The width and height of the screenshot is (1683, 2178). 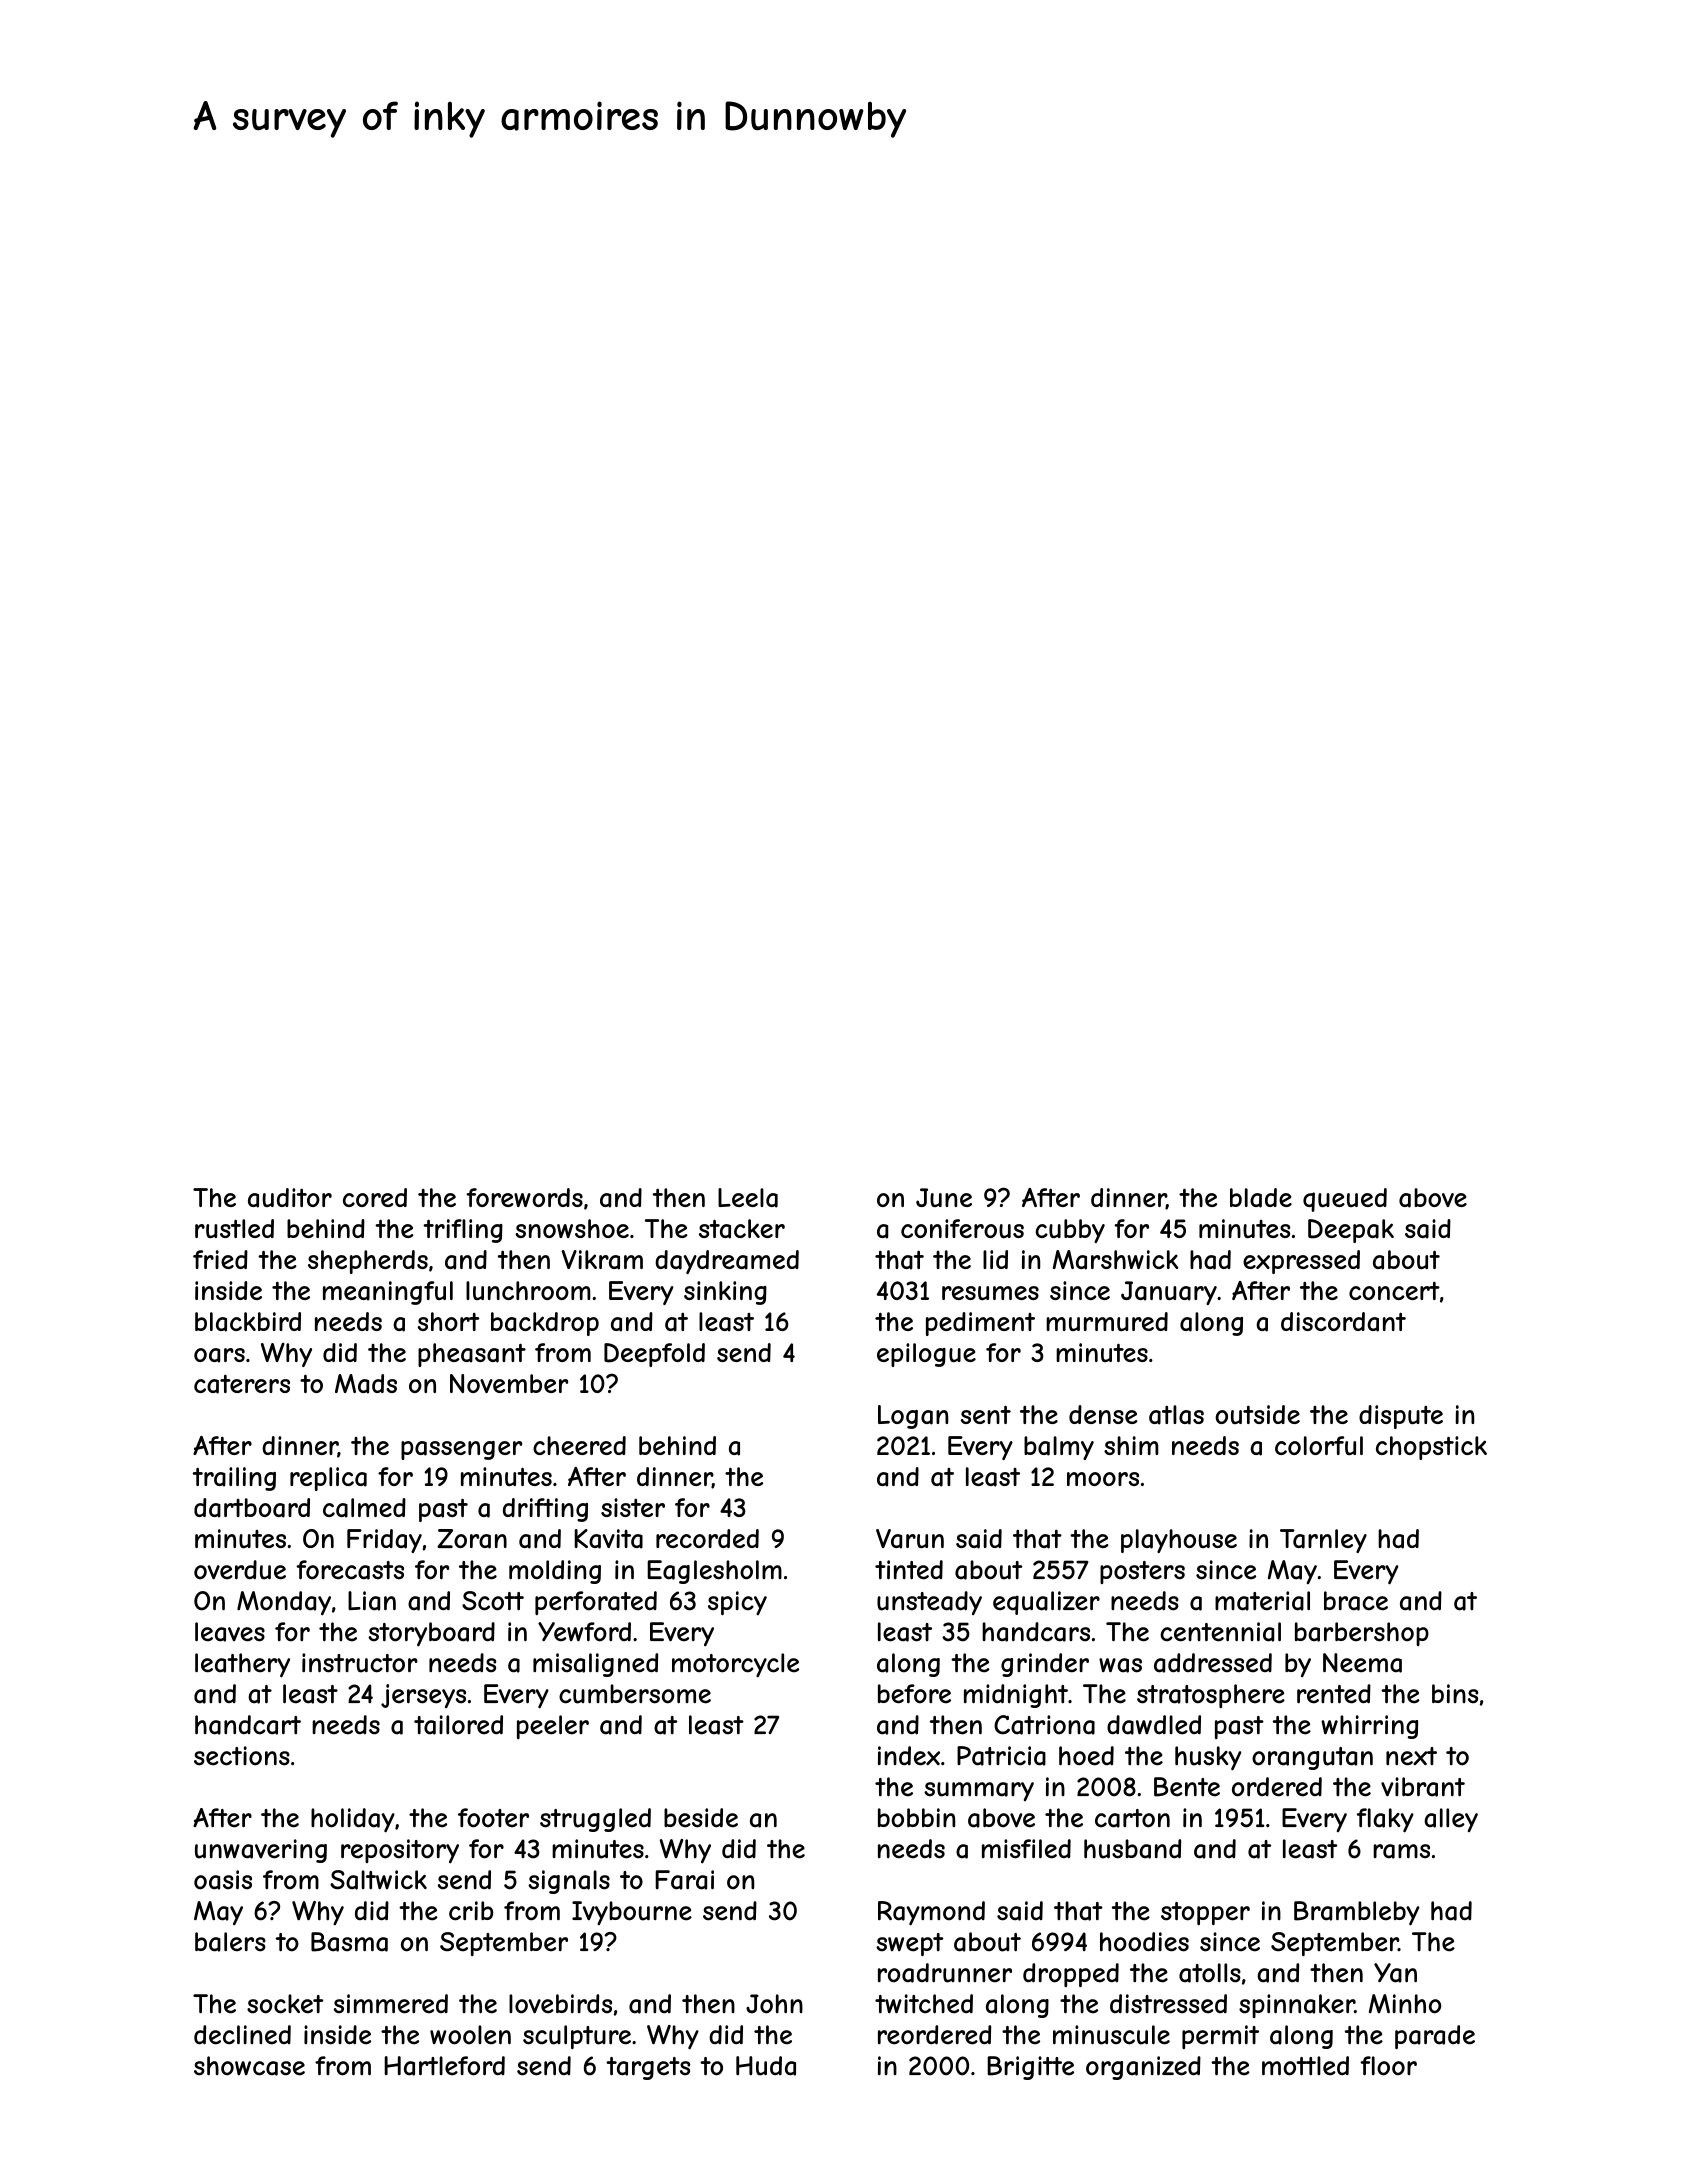 What do you see at coordinates (737, 1603) in the screenshot?
I see `spicy` at bounding box center [737, 1603].
